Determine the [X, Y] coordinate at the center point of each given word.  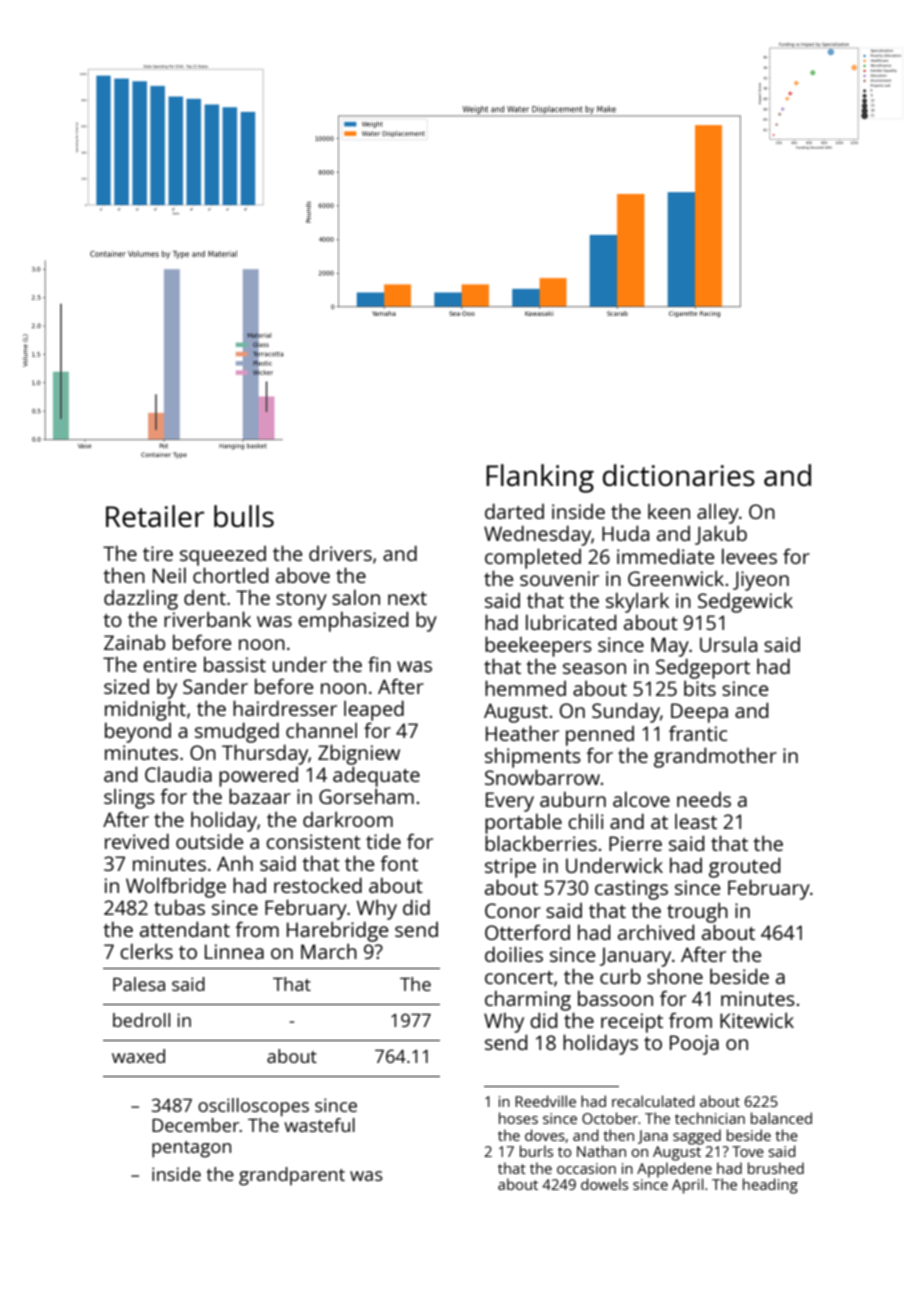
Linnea [234, 951]
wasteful [319, 1125]
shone [675, 976]
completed [533, 558]
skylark [637, 602]
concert [519, 977]
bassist [235, 664]
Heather [522, 733]
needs [704, 799]
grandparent [292, 1176]
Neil [169, 575]
